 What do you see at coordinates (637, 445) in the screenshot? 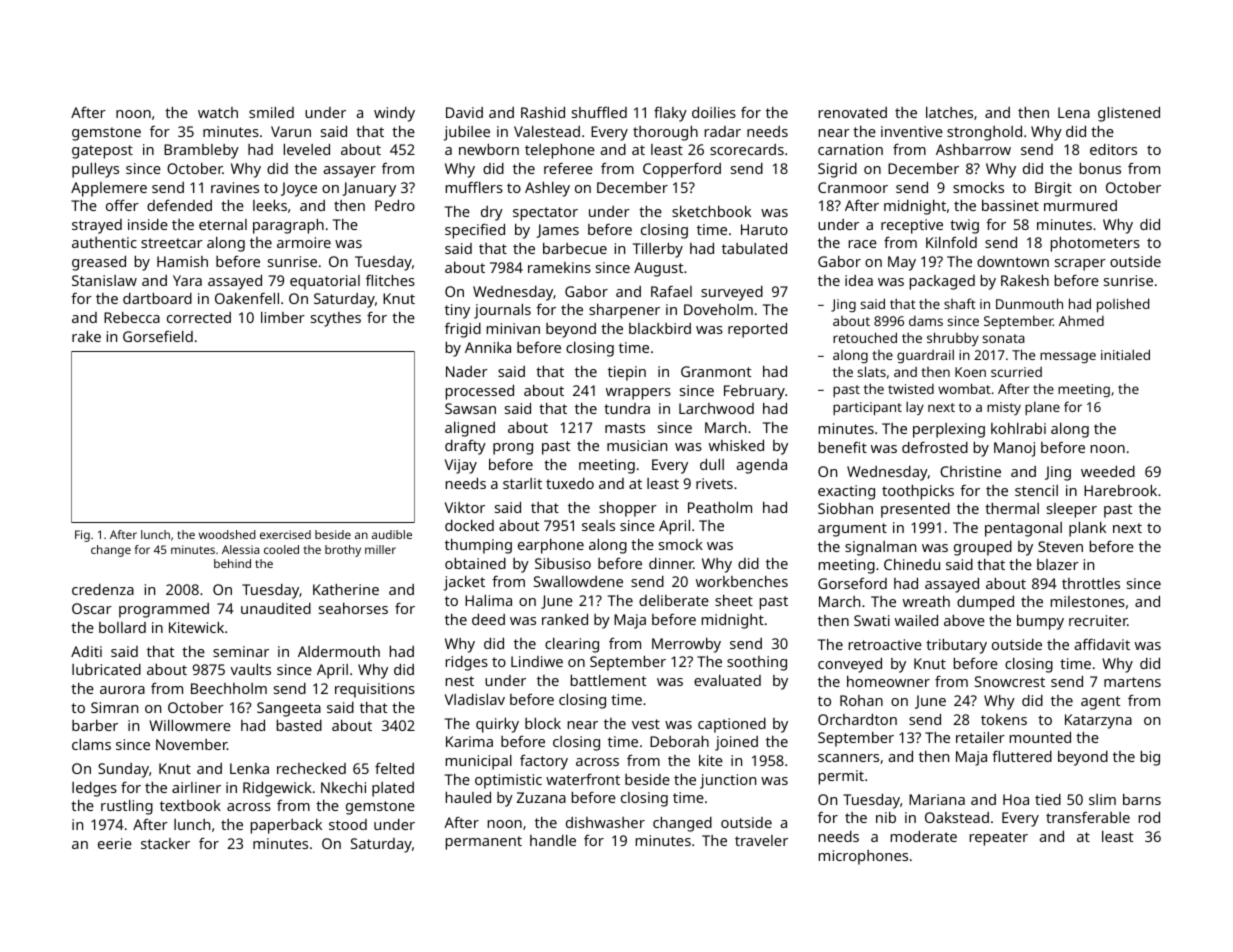
I see `musician` at bounding box center [637, 445].
